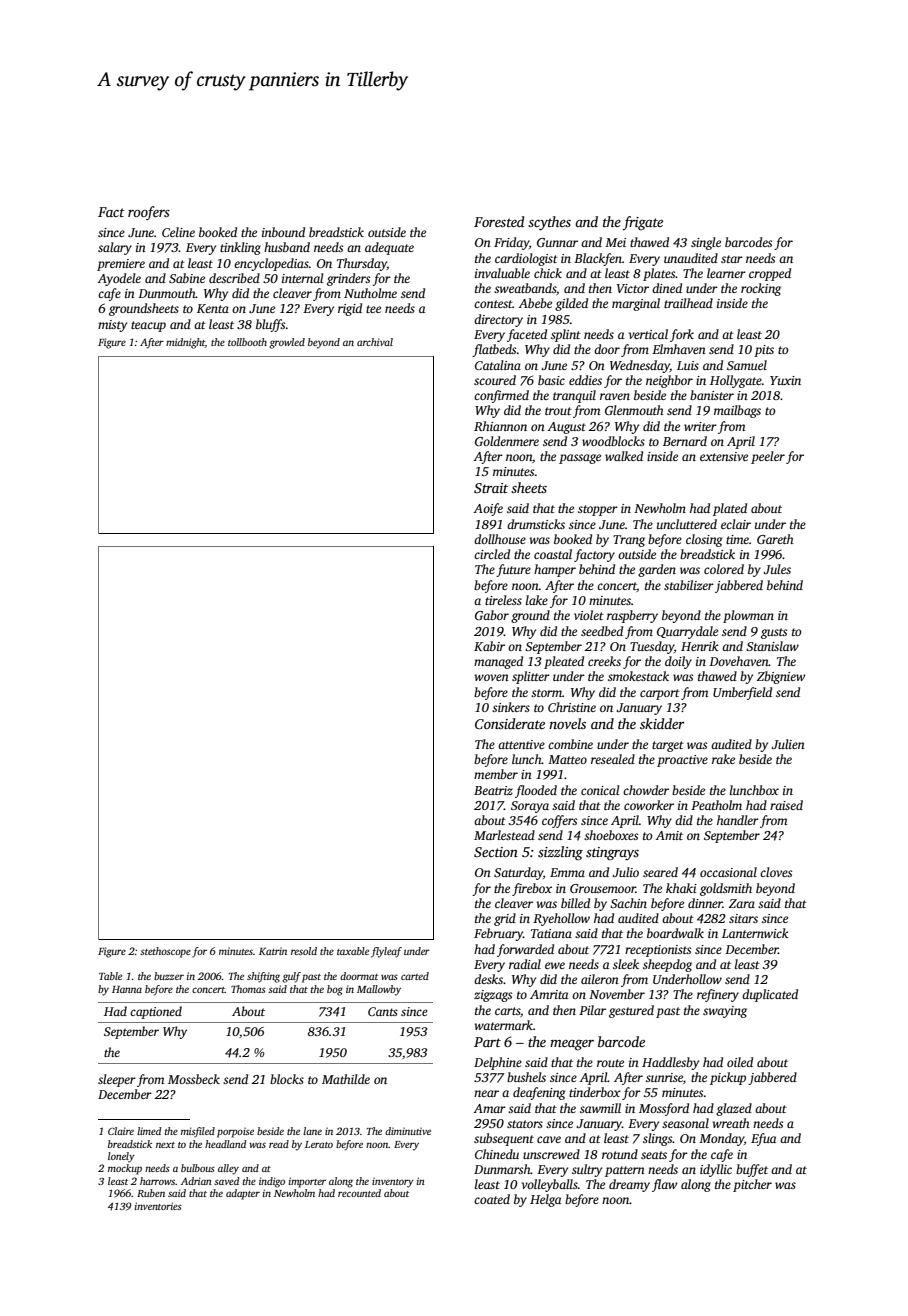  What do you see at coordinates (632, 616) in the screenshot?
I see `raspberry` at bounding box center [632, 616].
